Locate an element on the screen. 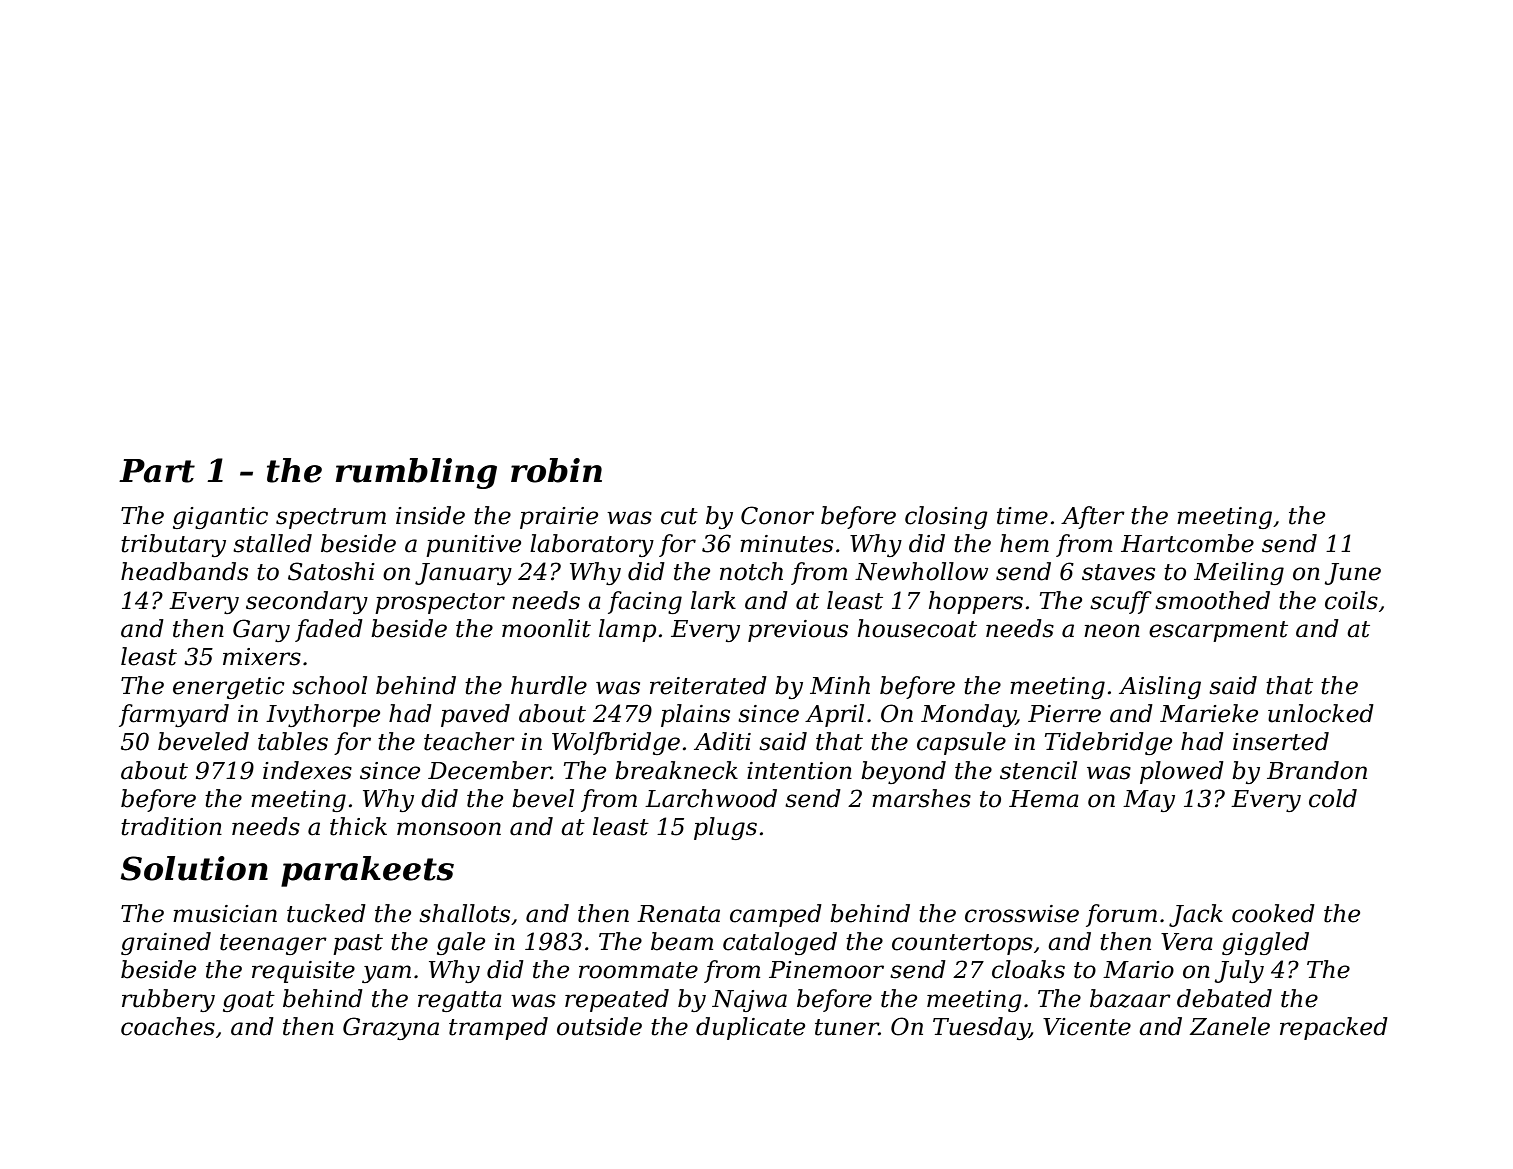 The width and height of the screenshot is (1513, 1169). secondary is located at coordinates (307, 602).
